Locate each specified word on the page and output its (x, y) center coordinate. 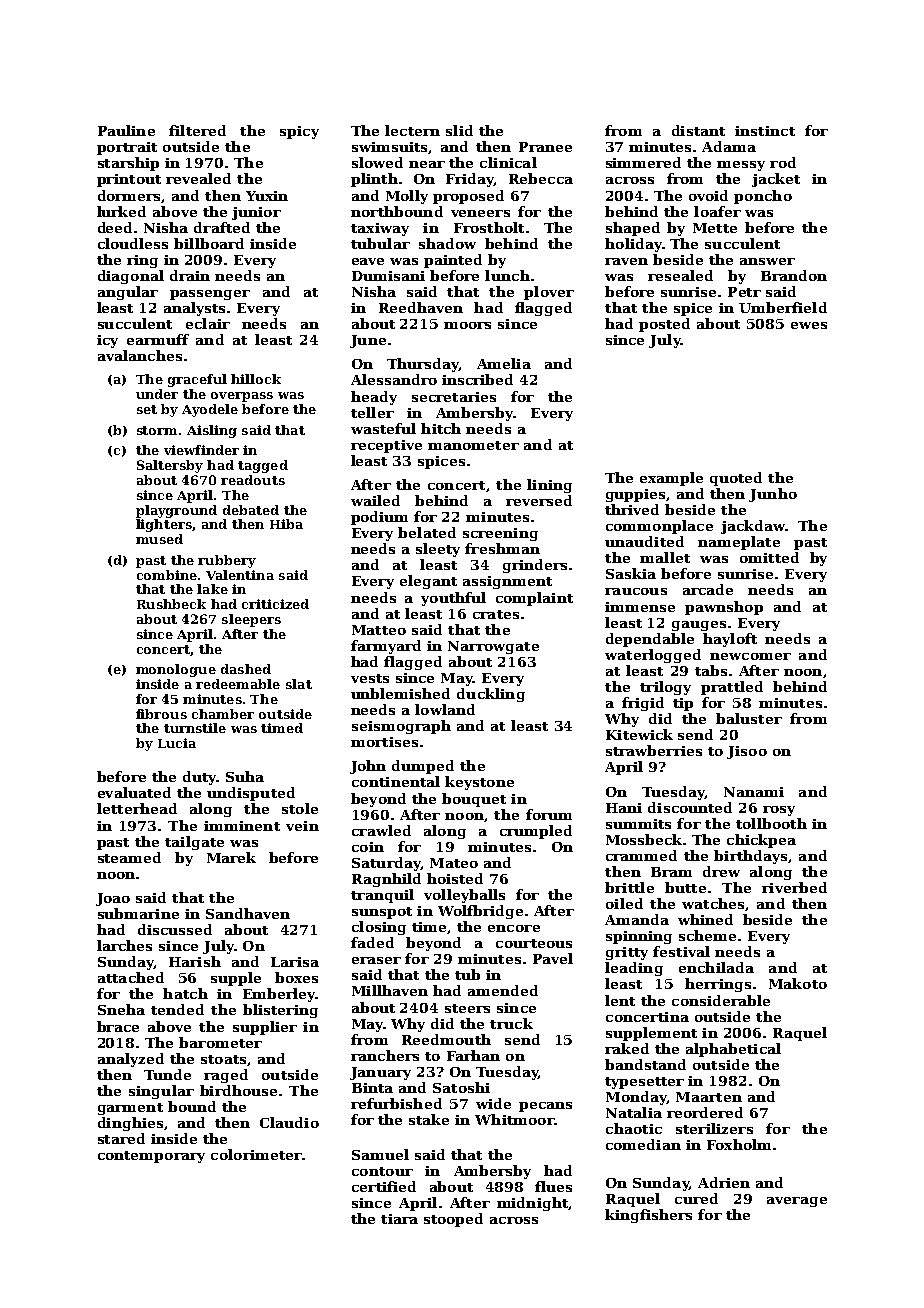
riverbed (794, 887)
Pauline (126, 130)
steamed (129, 857)
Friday (470, 180)
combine (167, 575)
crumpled (536, 832)
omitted (769, 557)
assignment (507, 582)
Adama (729, 146)
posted (664, 325)
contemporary (151, 1157)
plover (549, 293)
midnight (532, 1204)
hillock (256, 379)
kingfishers (648, 1216)
